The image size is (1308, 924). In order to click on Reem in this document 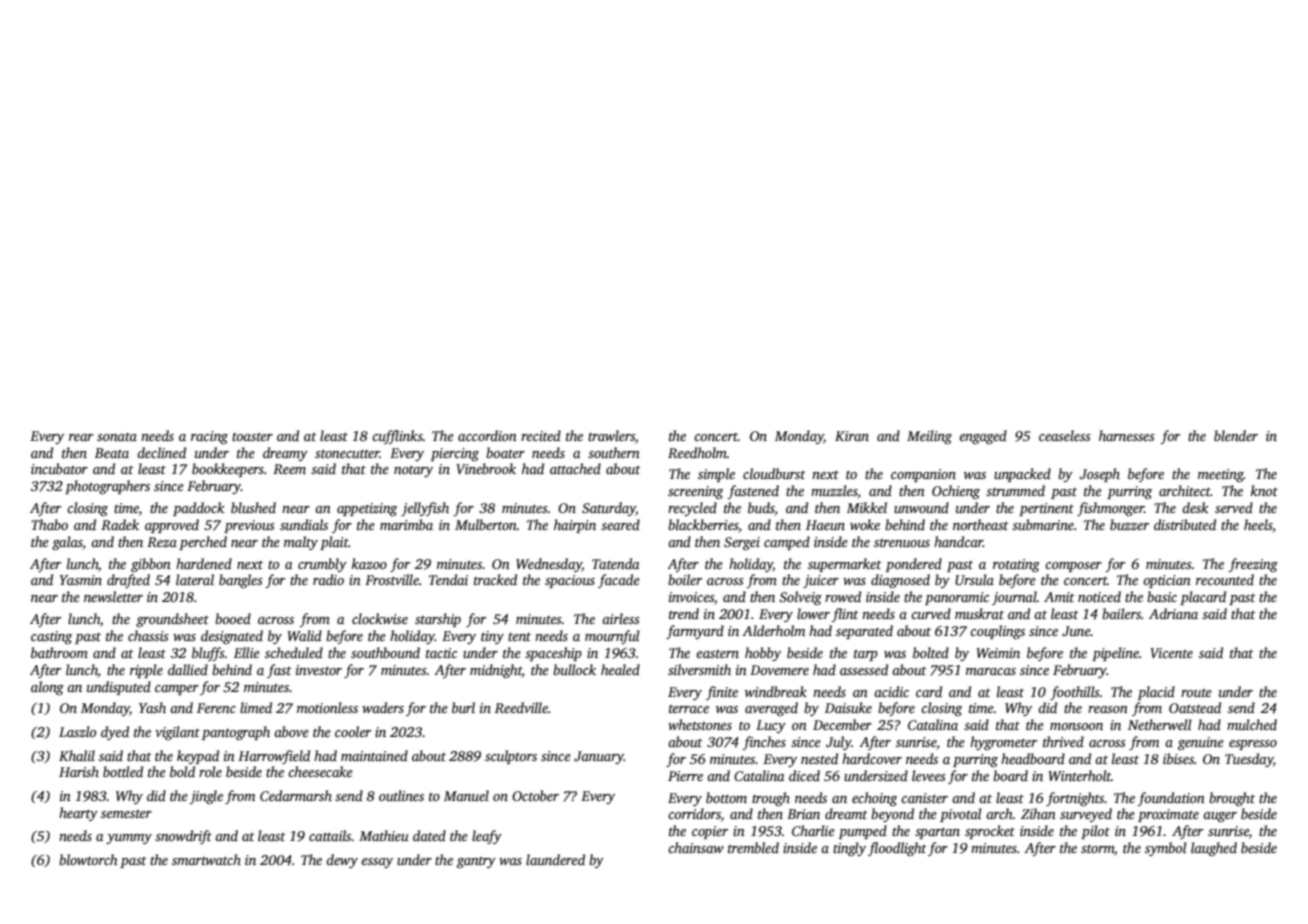, I will do `click(289, 469)`.
